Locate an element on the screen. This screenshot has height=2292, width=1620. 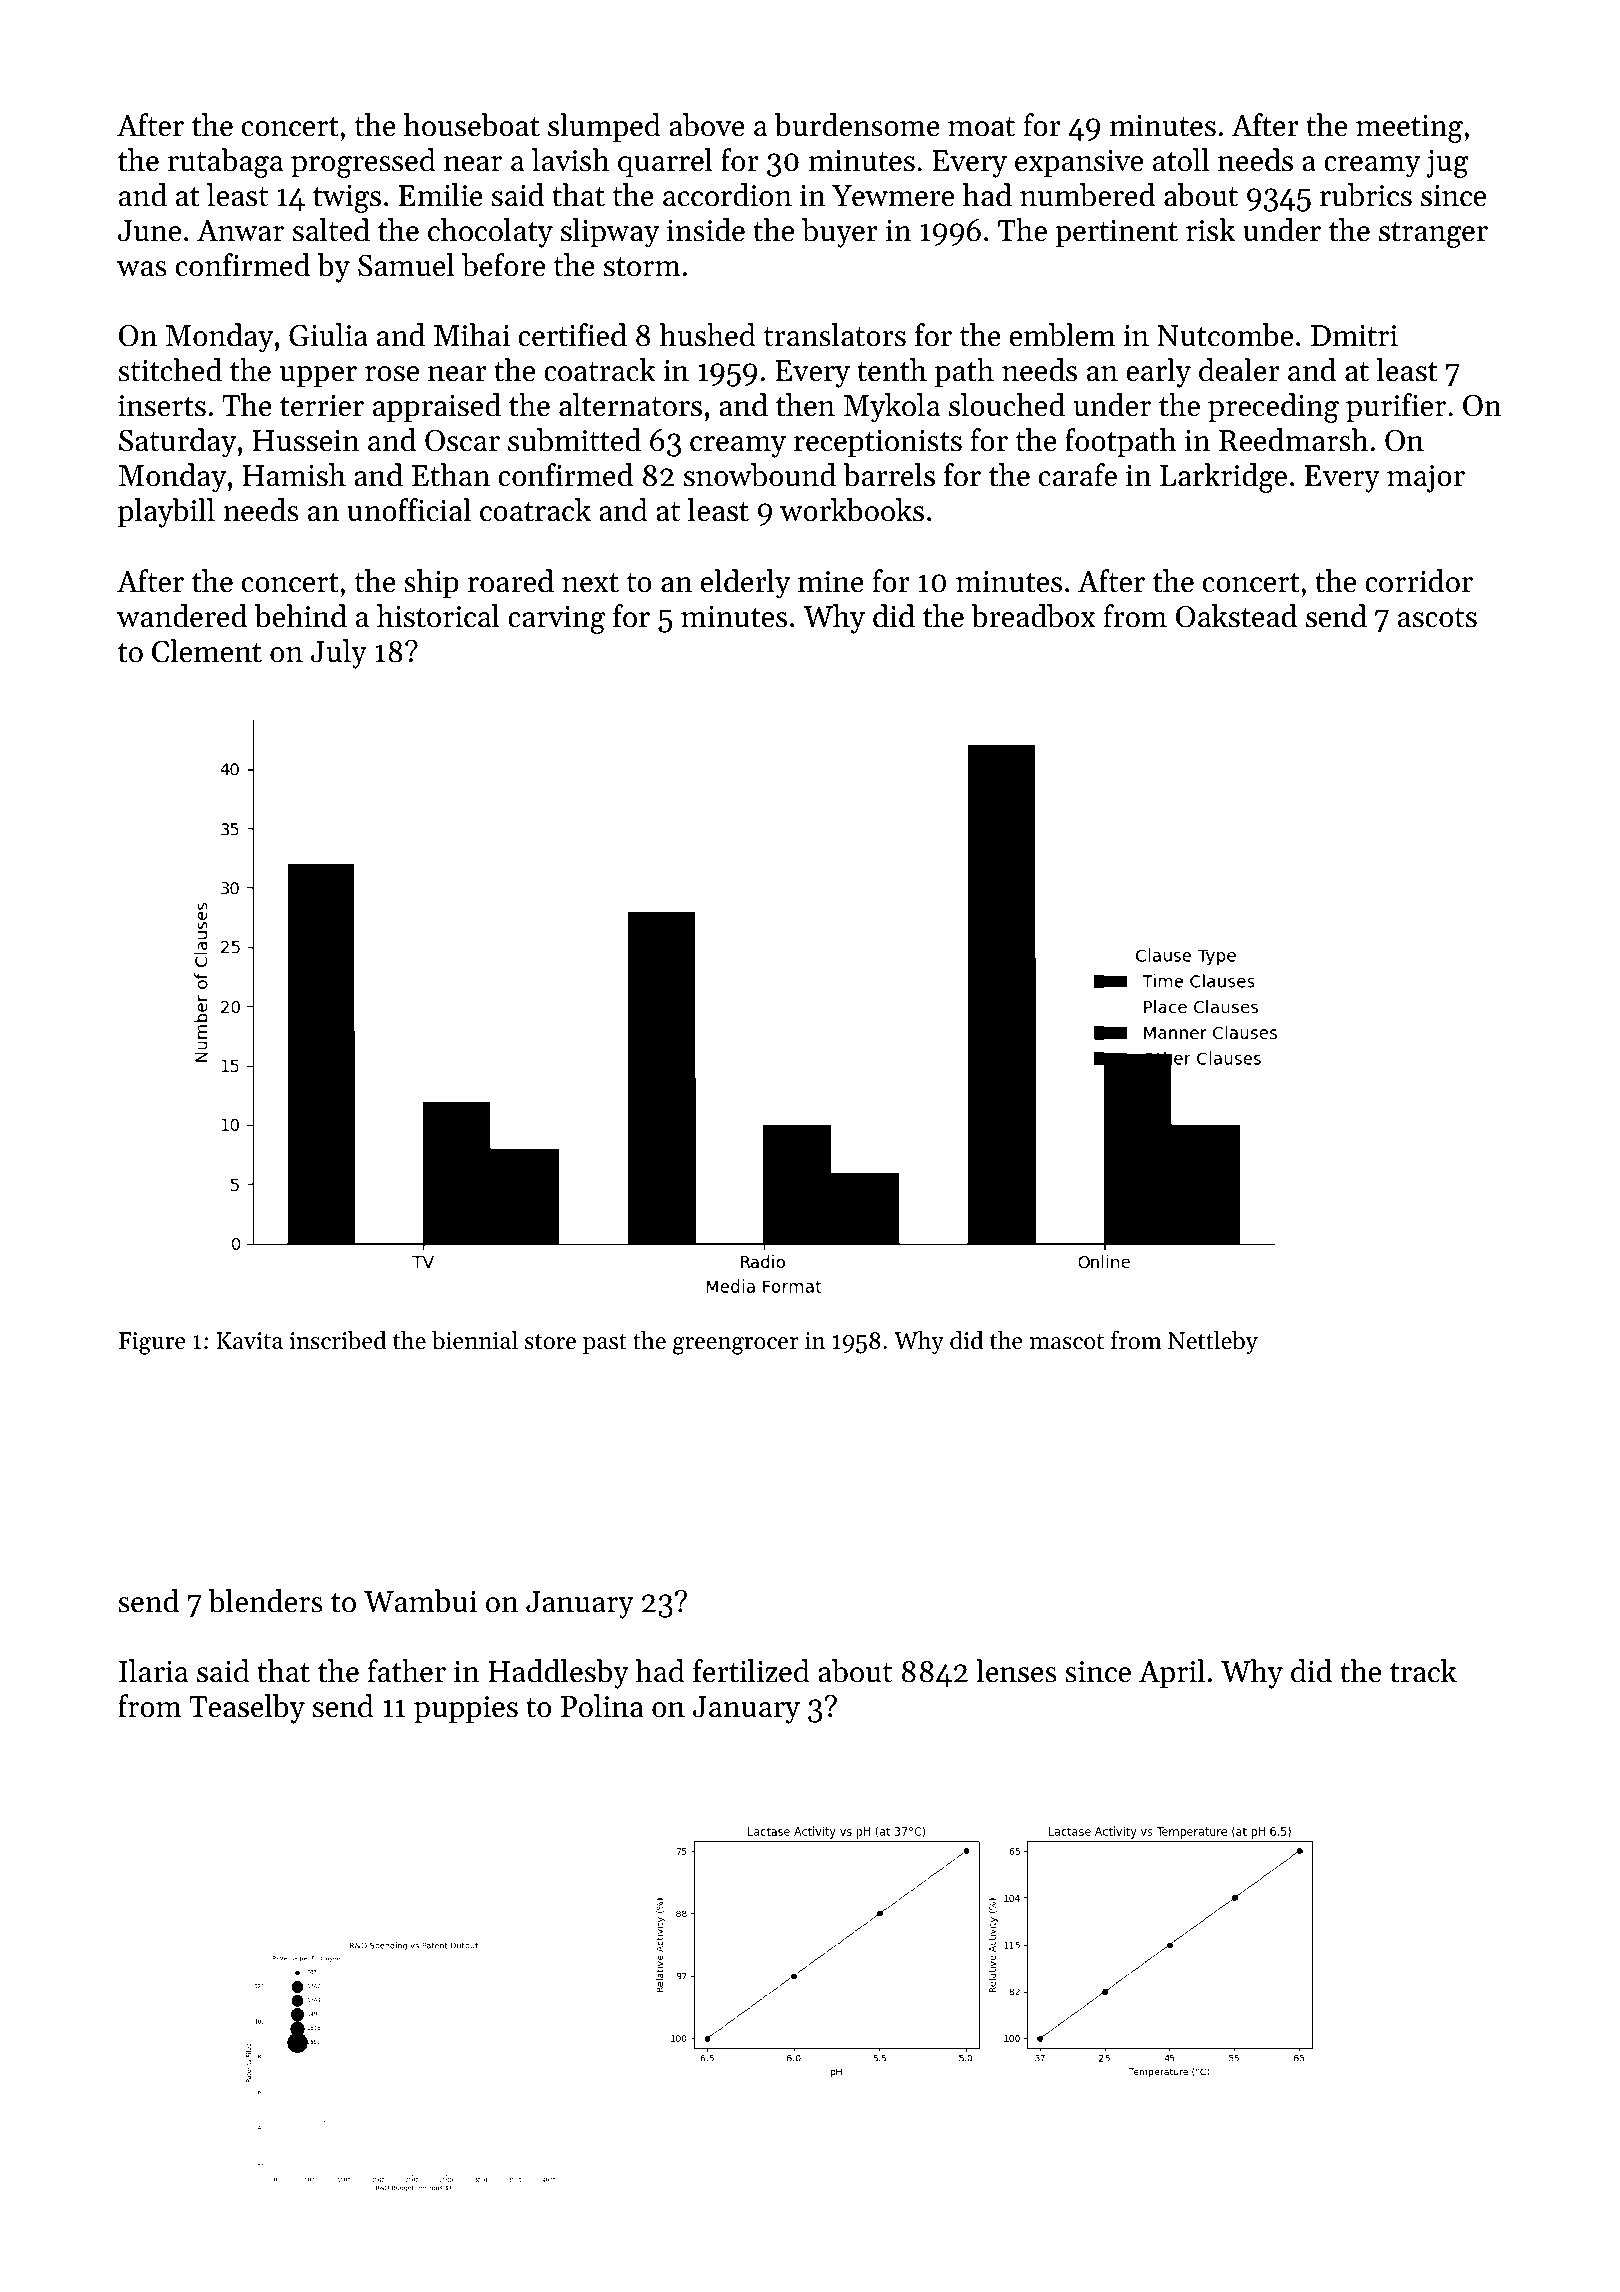
ascots is located at coordinates (1437, 618).
